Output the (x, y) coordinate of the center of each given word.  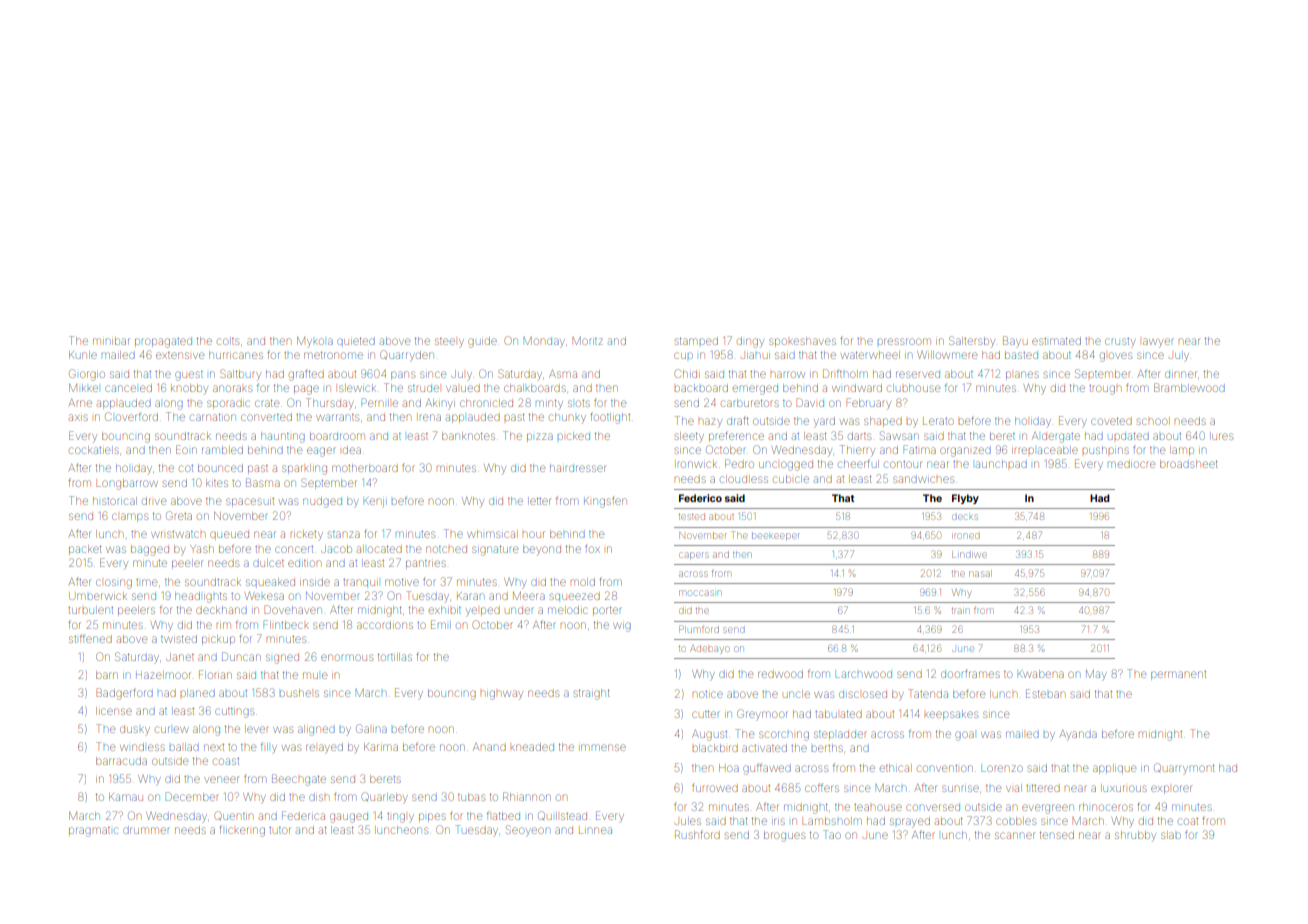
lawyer (1158, 342)
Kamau (126, 797)
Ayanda (1078, 734)
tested (692, 517)
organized (965, 452)
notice (708, 694)
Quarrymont (1184, 768)
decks (965, 517)
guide (482, 342)
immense (603, 747)
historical (115, 501)
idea (352, 450)
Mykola (315, 341)
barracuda (121, 761)
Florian (215, 674)
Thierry (857, 450)
